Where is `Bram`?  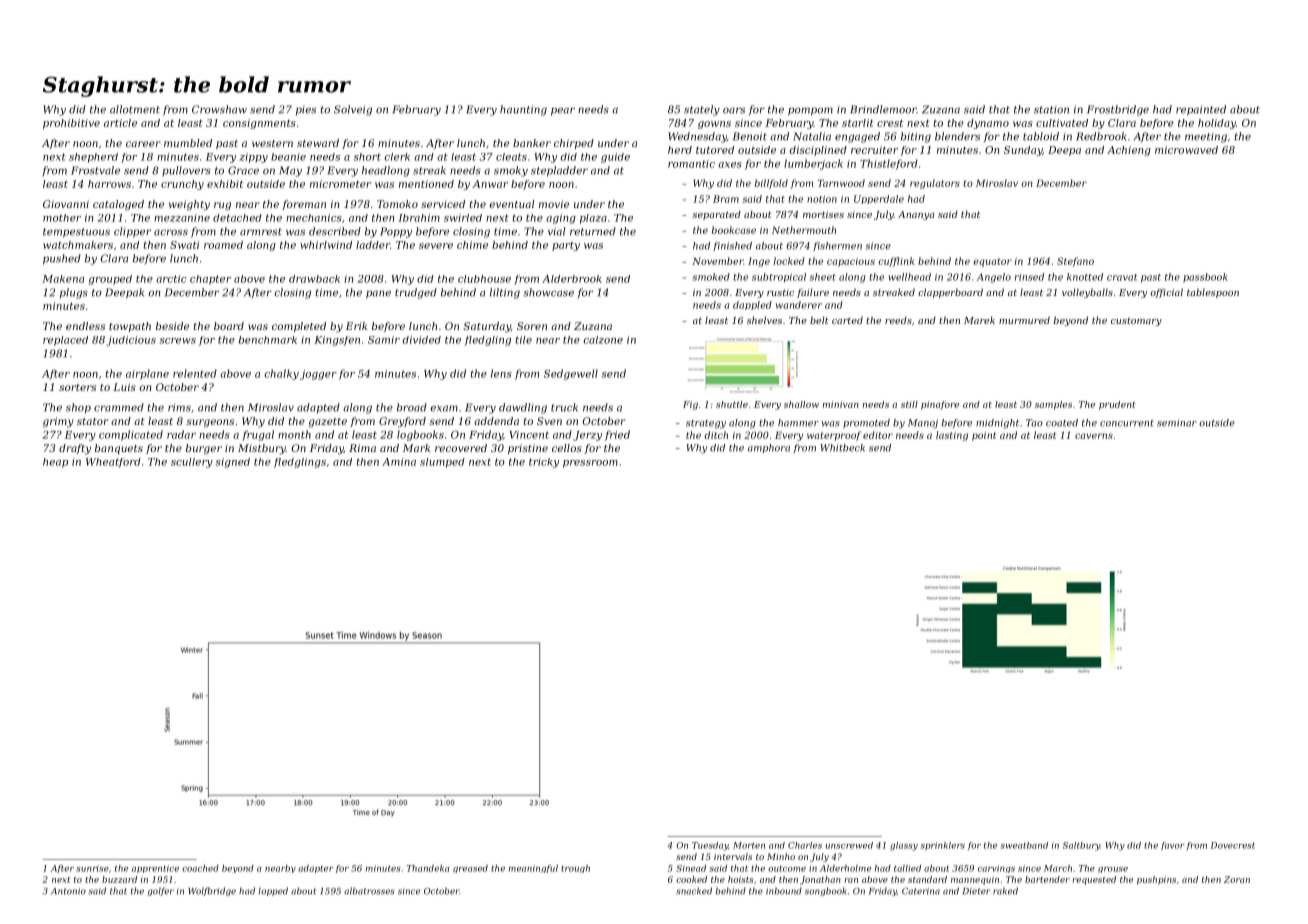 Bram is located at coordinates (726, 199).
